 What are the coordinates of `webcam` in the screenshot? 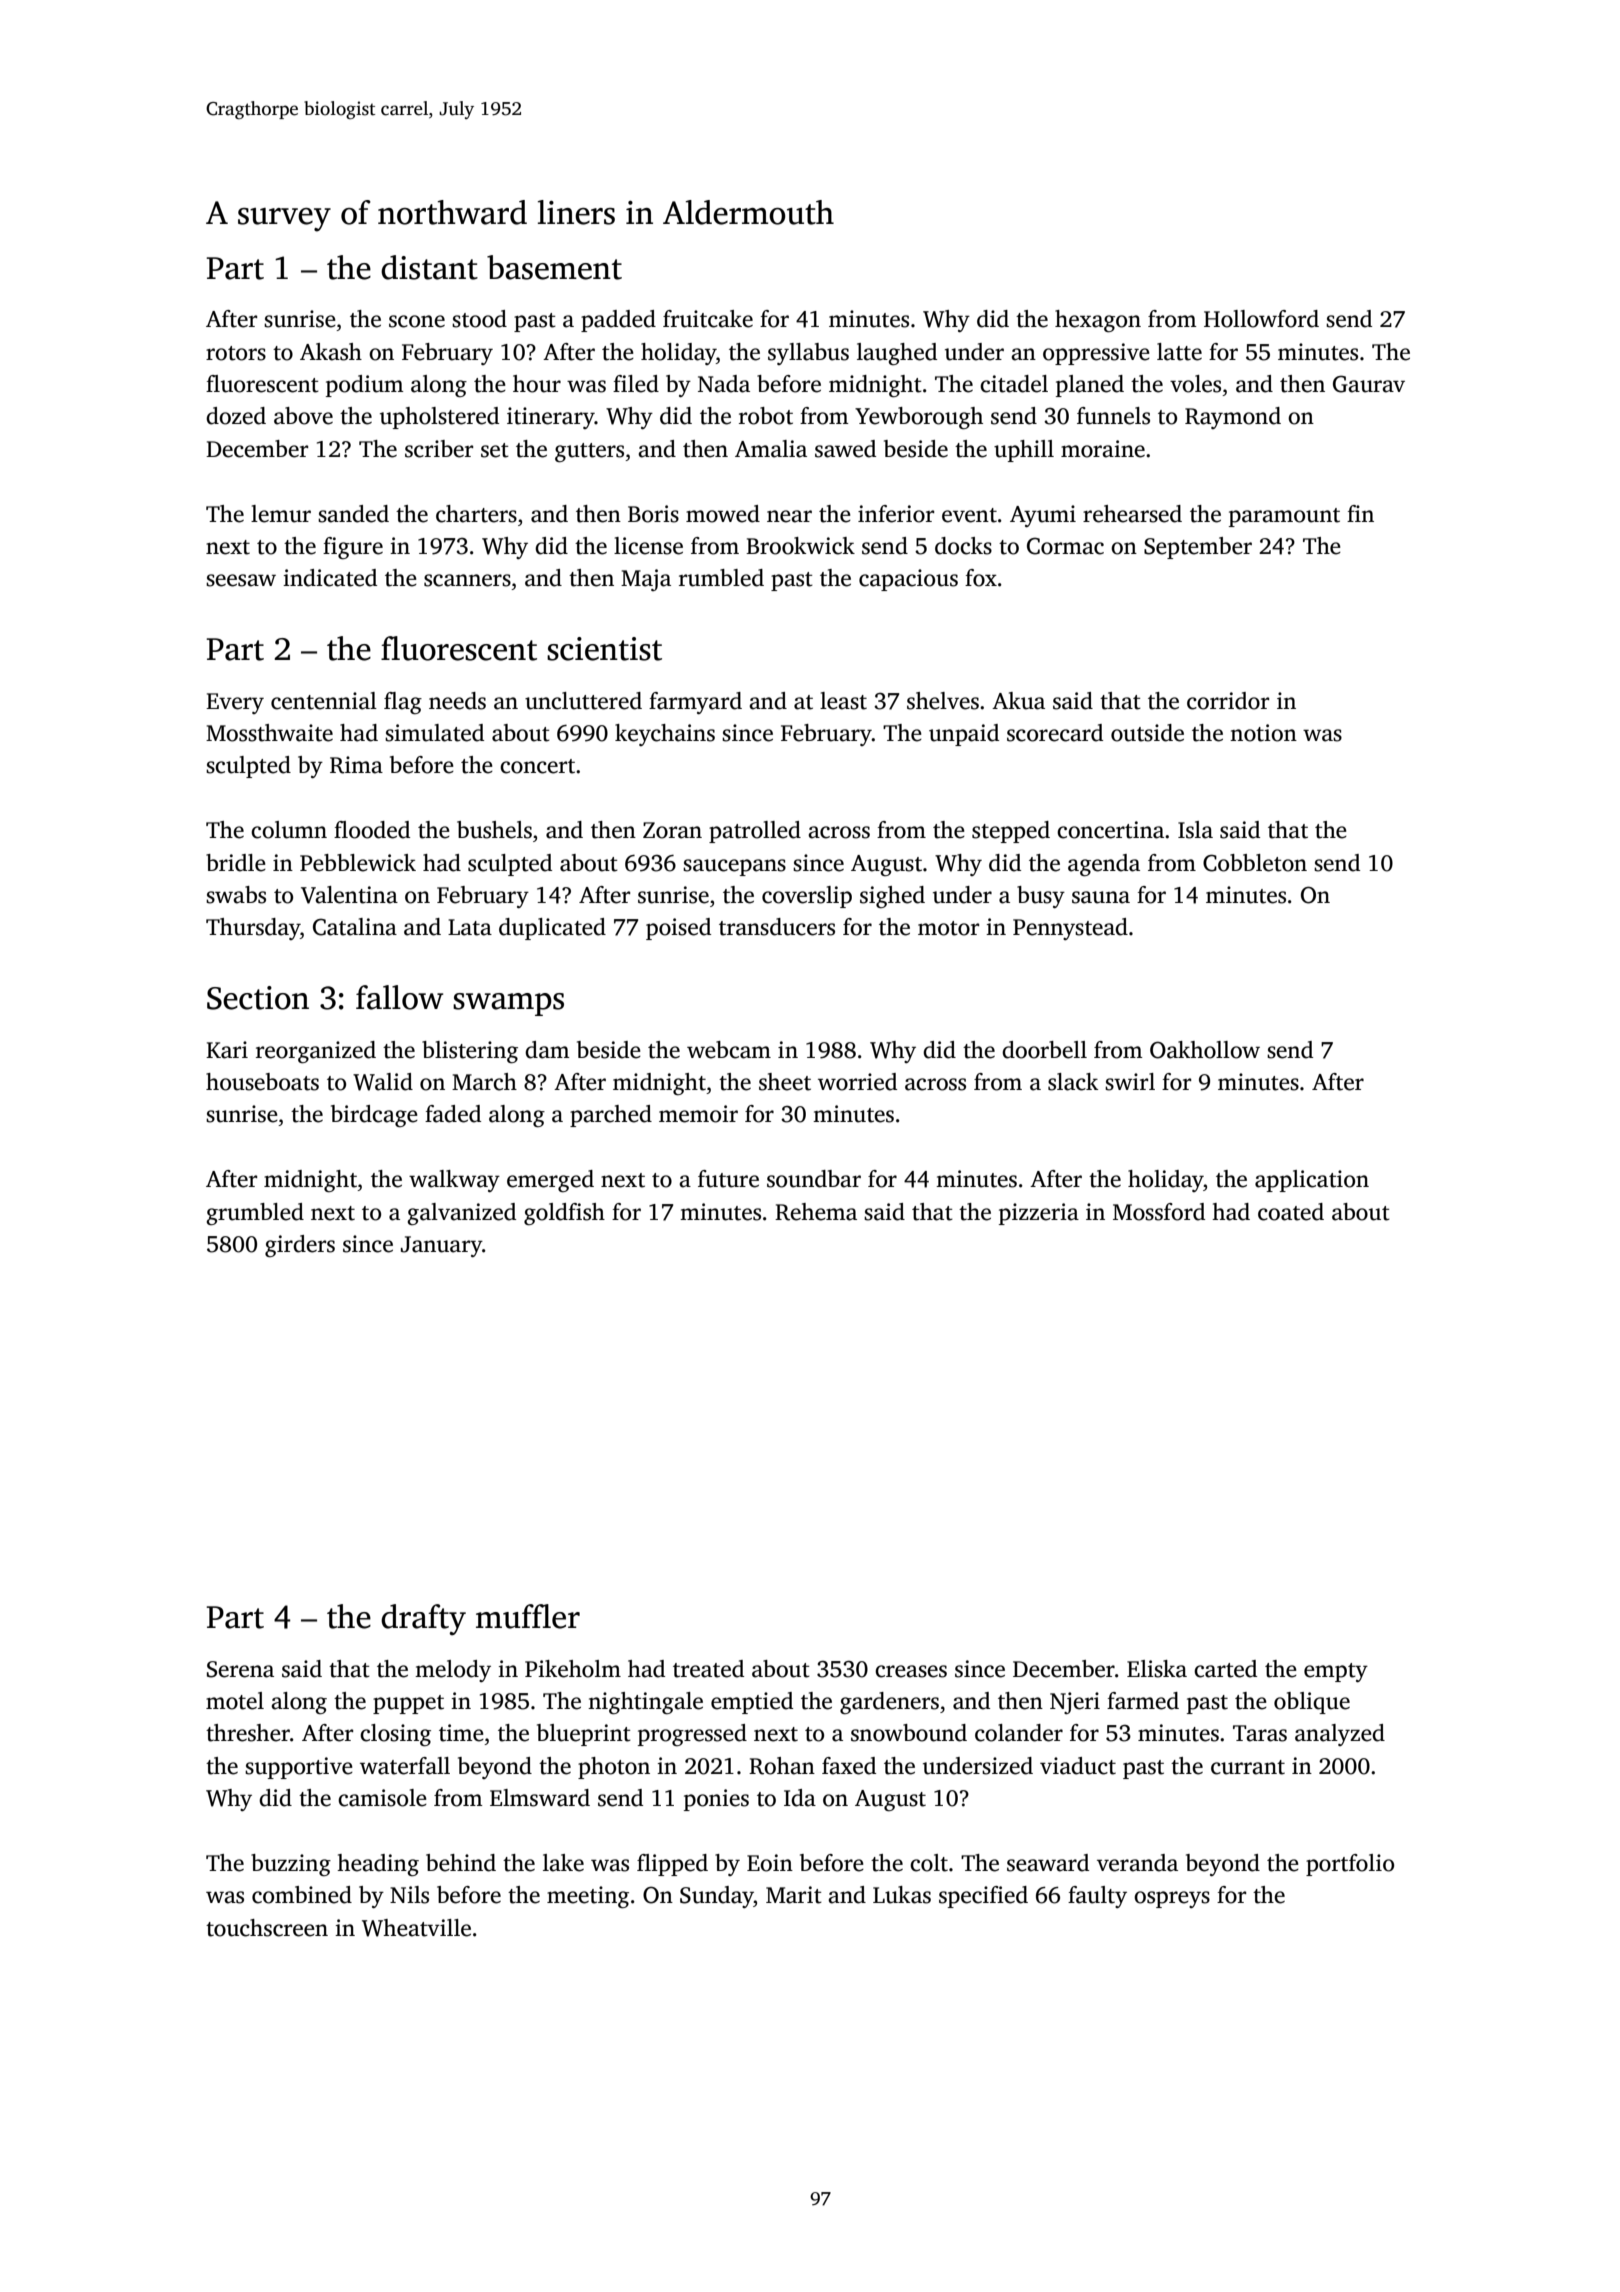 It's located at (729, 1050).
